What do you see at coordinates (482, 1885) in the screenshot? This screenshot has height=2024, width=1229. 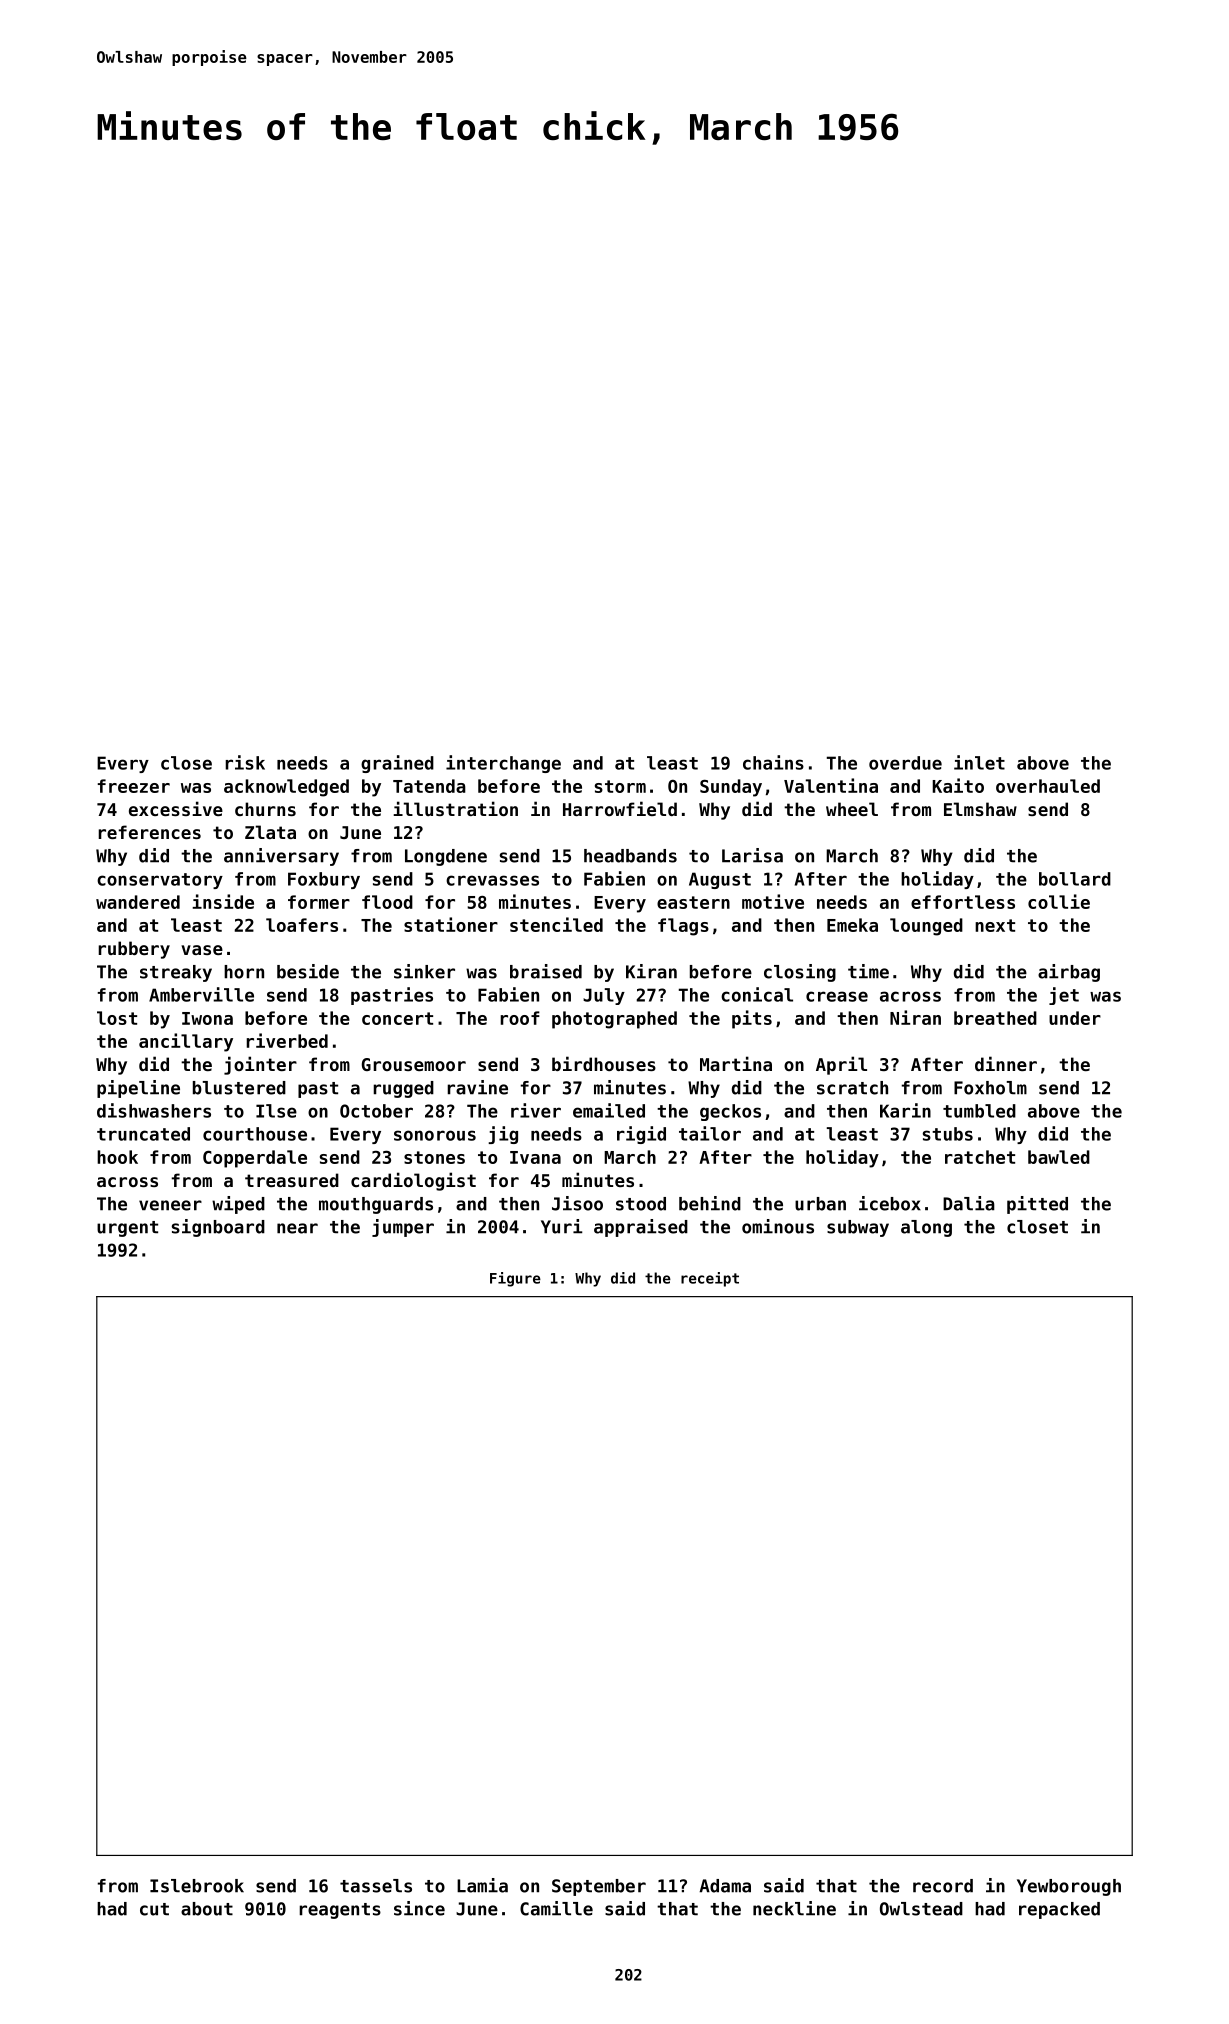 I see `Lamia` at bounding box center [482, 1885].
